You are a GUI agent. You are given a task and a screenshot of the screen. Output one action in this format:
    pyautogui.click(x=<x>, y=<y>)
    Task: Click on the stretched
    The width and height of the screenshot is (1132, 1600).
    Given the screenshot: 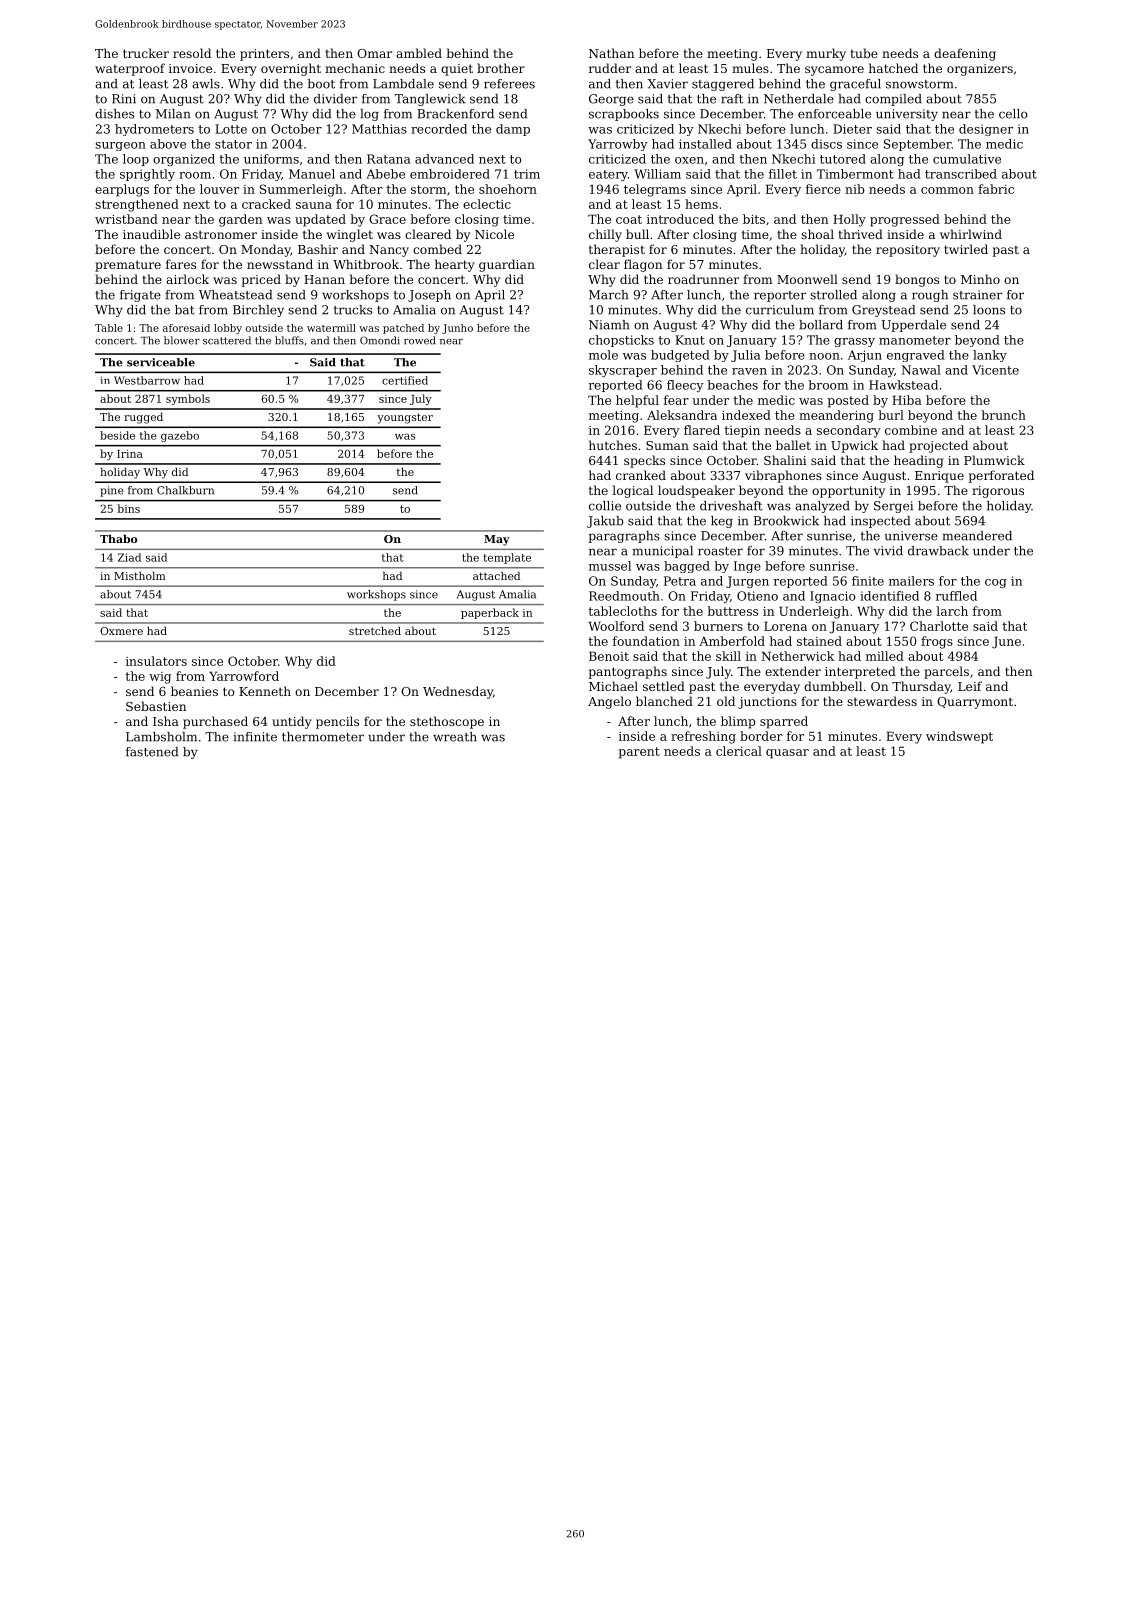 What is the action you would take?
    pyautogui.click(x=375, y=630)
